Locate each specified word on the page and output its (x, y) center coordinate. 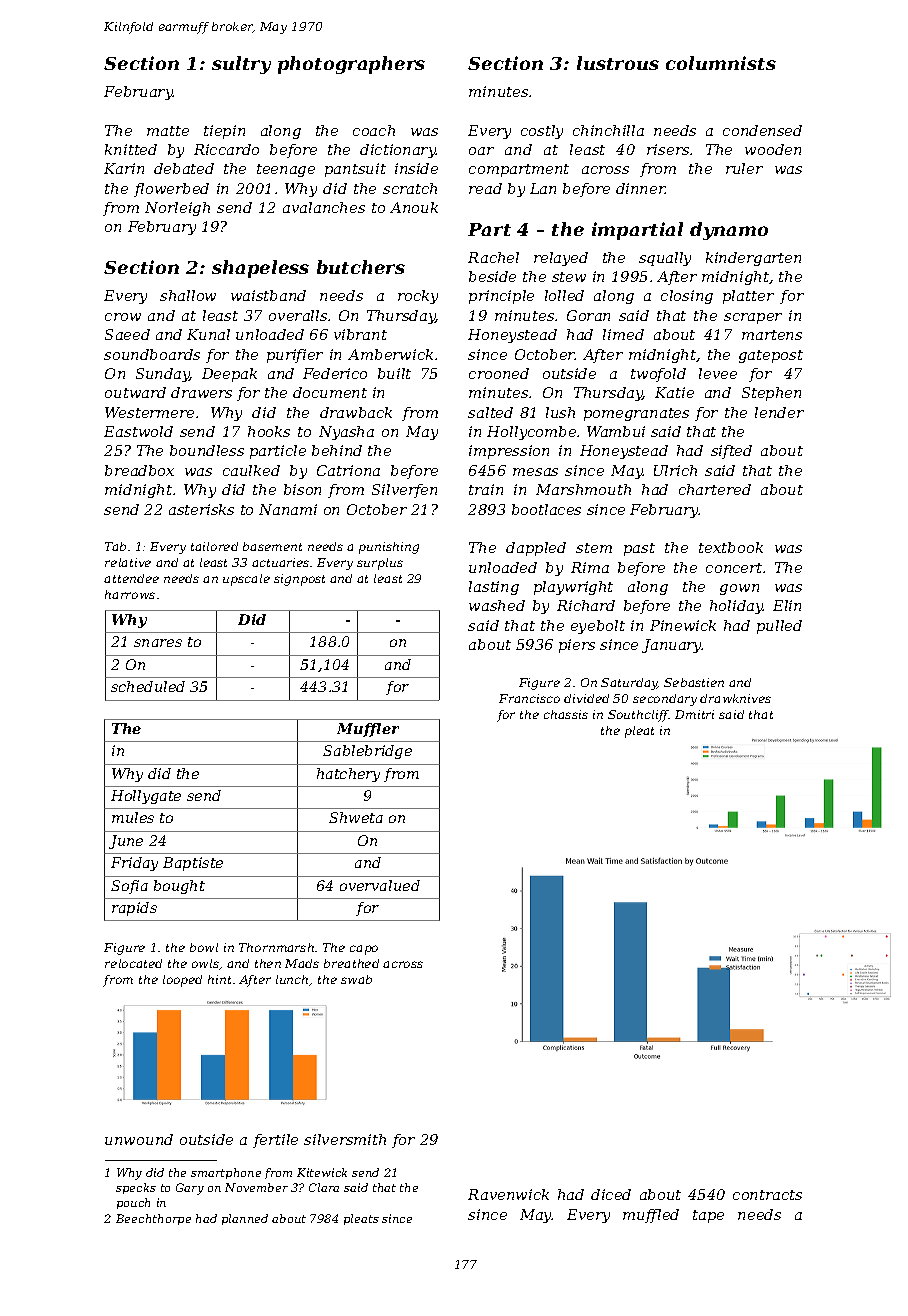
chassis (566, 714)
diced (611, 1194)
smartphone (226, 1173)
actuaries (280, 562)
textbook (731, 547)
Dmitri (694, 714)
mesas (535, 472)
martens (772, 335)
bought (179, 887)
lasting (494, 588)
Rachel (493, 257)
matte (168, 131)
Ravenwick (508, 1194)
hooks (269, 431)
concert (734, 568)
